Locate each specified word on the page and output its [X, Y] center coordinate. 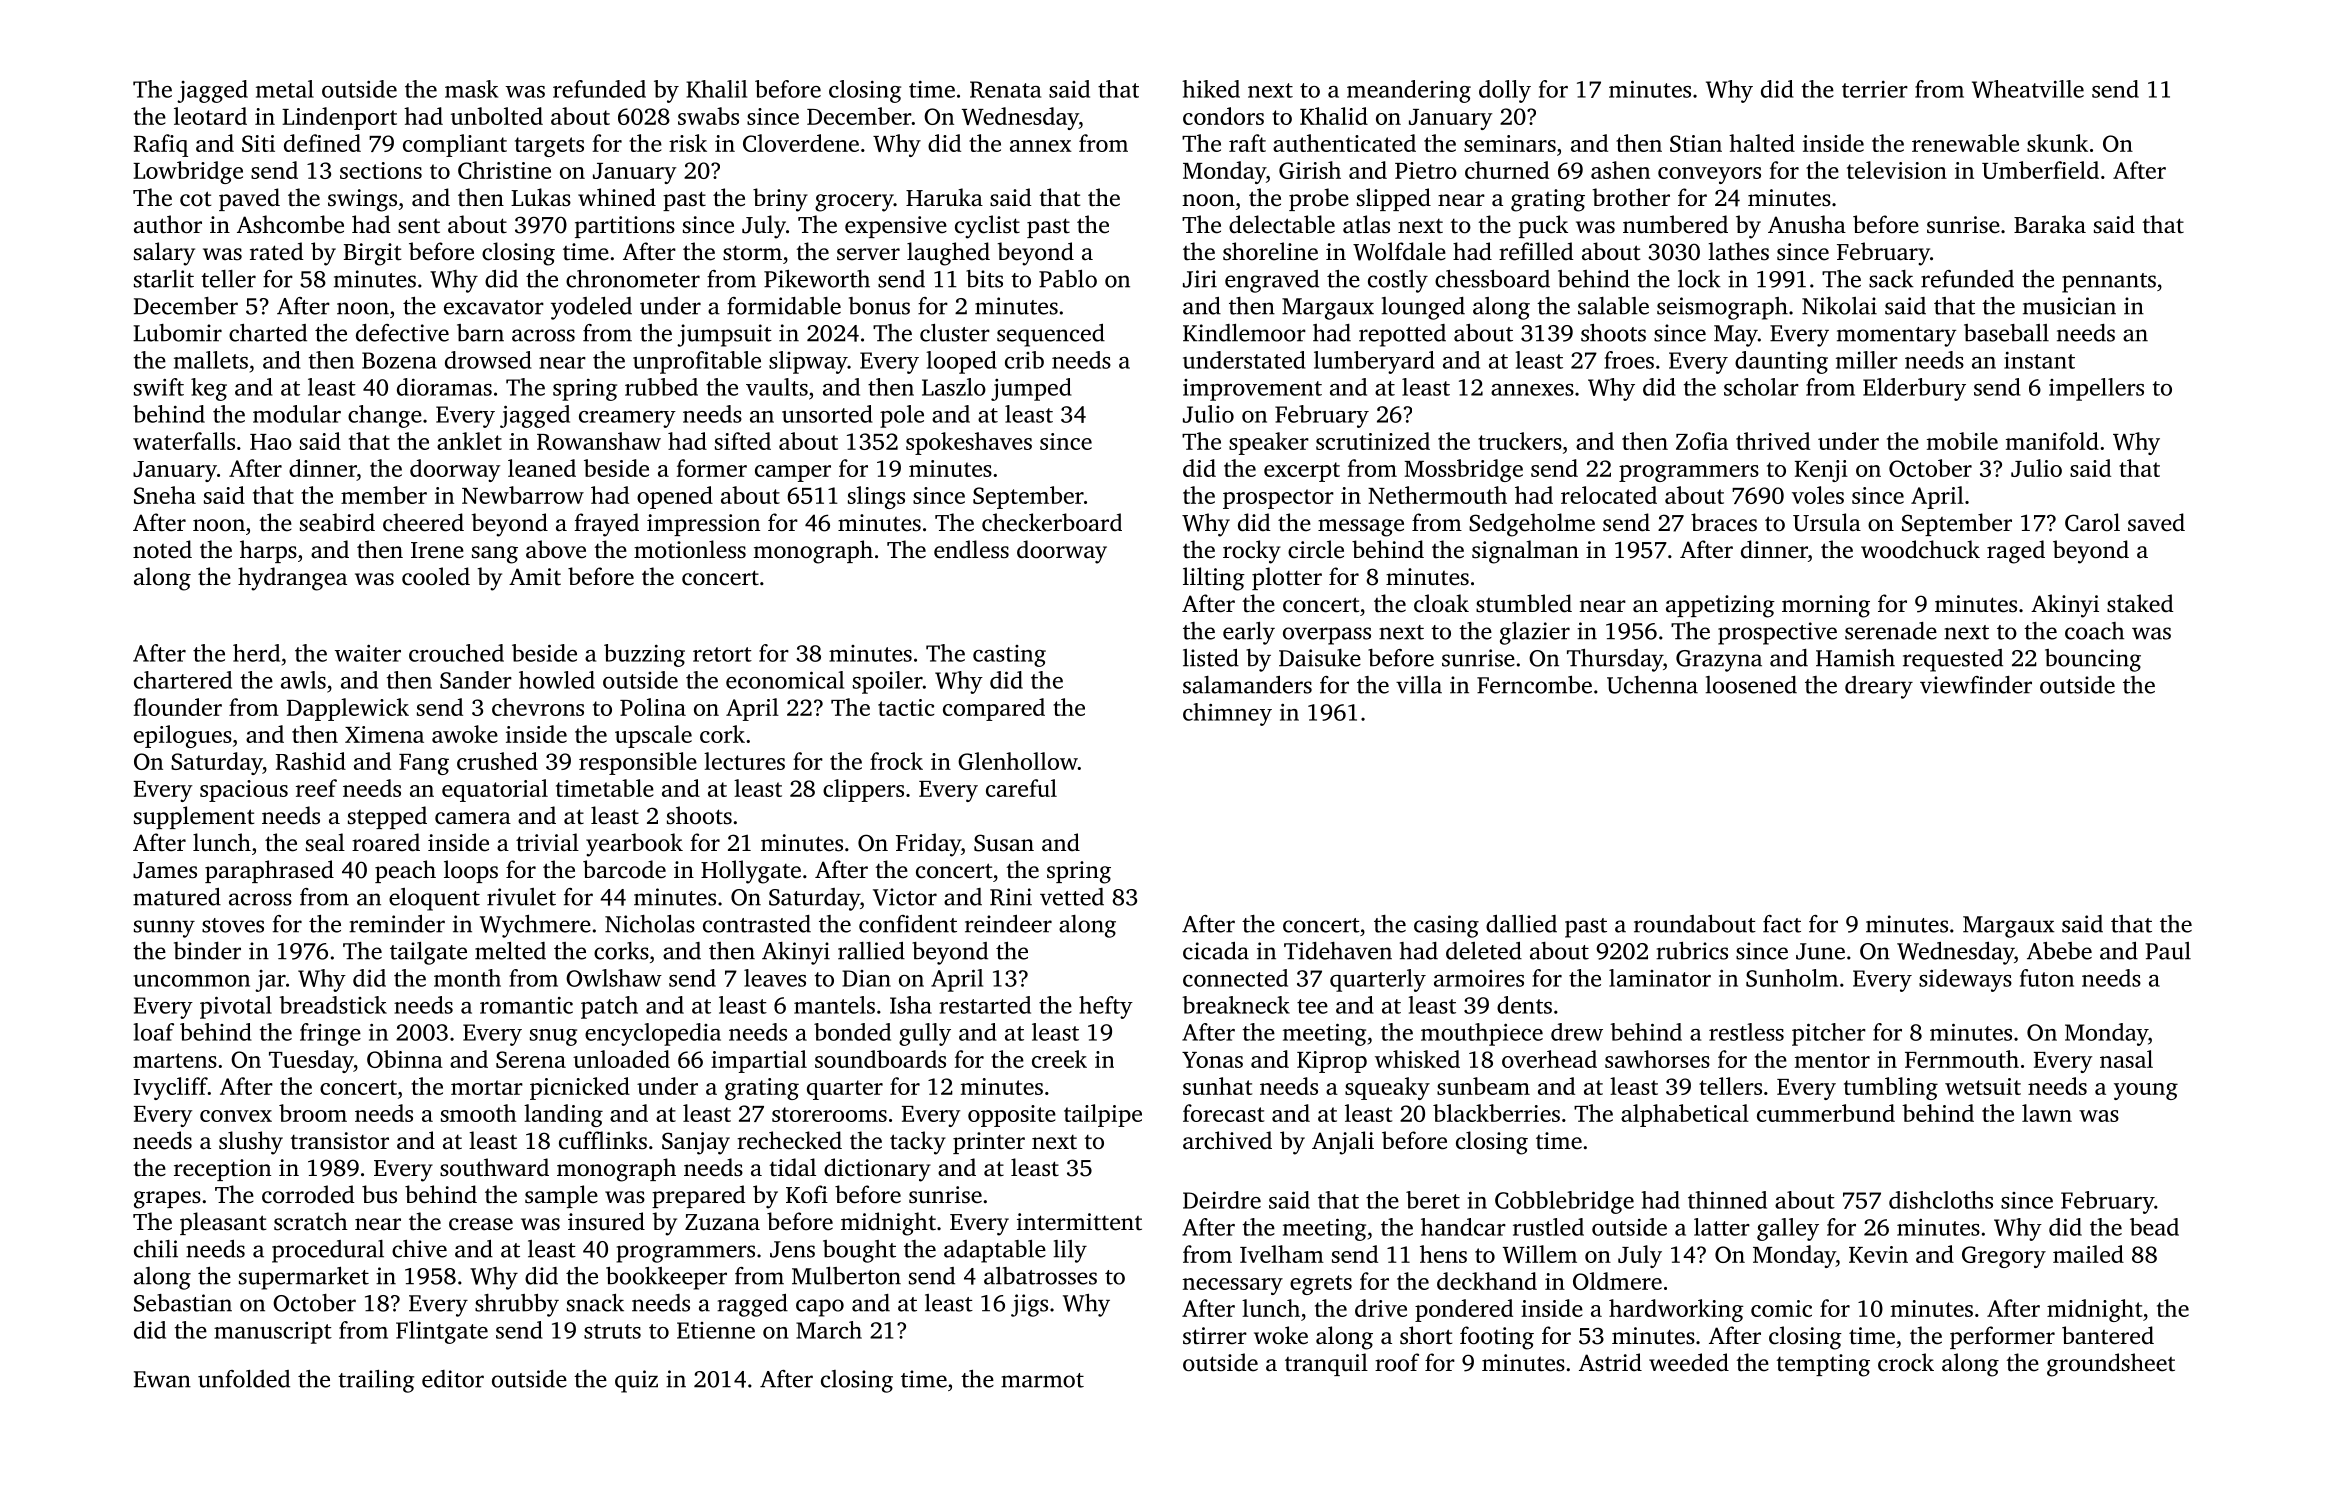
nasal [2126, 1059]
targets [549, 147]
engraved [1272, 281]
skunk [2057, 143]
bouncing [2093, 660]
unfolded [244, 1379]
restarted [985, 1005]
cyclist [987, 227]
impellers [2096, 389]
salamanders [1247, 685]
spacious [244, 791]
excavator [494, 307]
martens [175, 1060]
